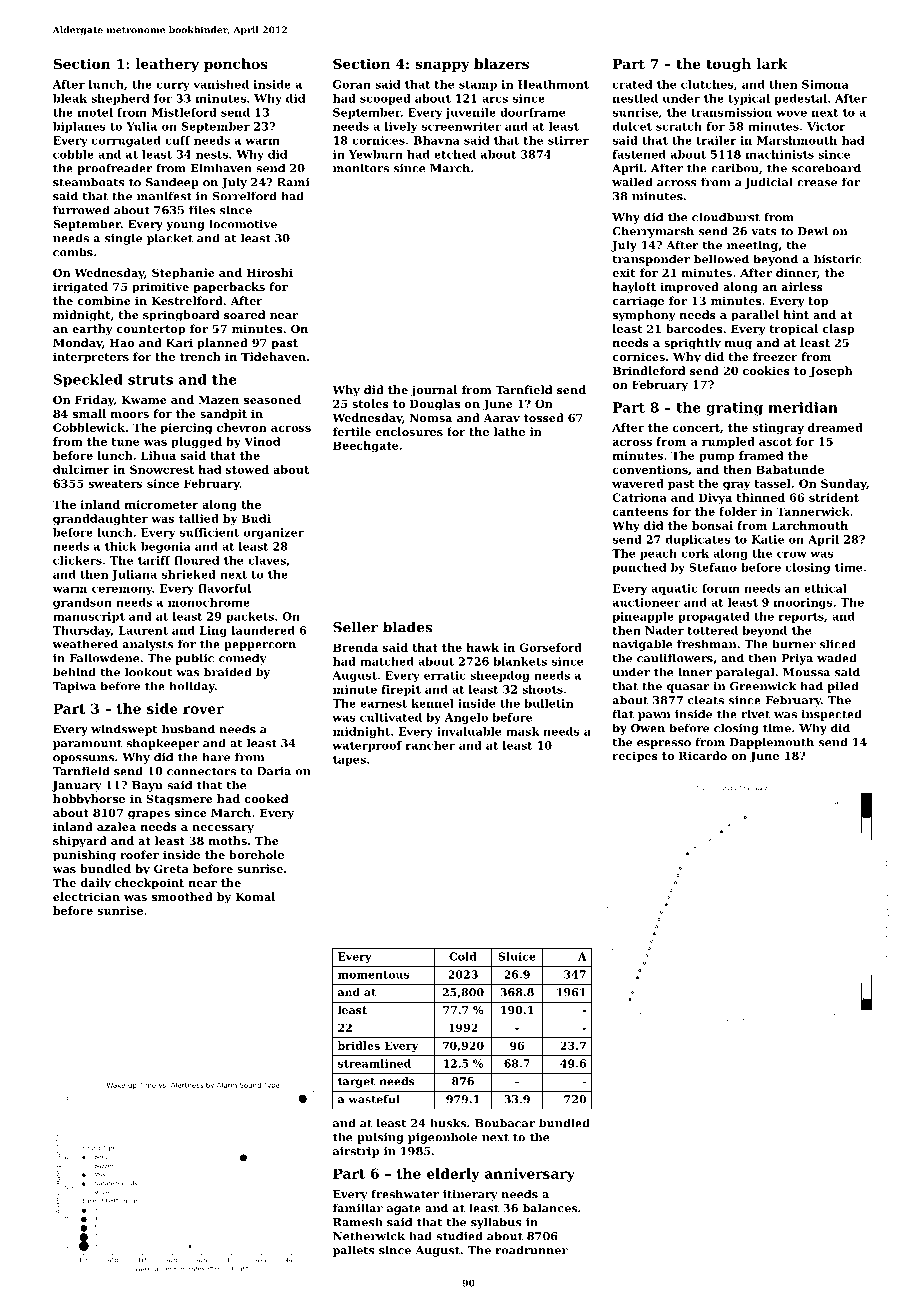 The width and height of the document is (924, 1308). What do you see at coordinates (115, 169) in the document?
I see `proofreader` at bounding box center [115, 169].
